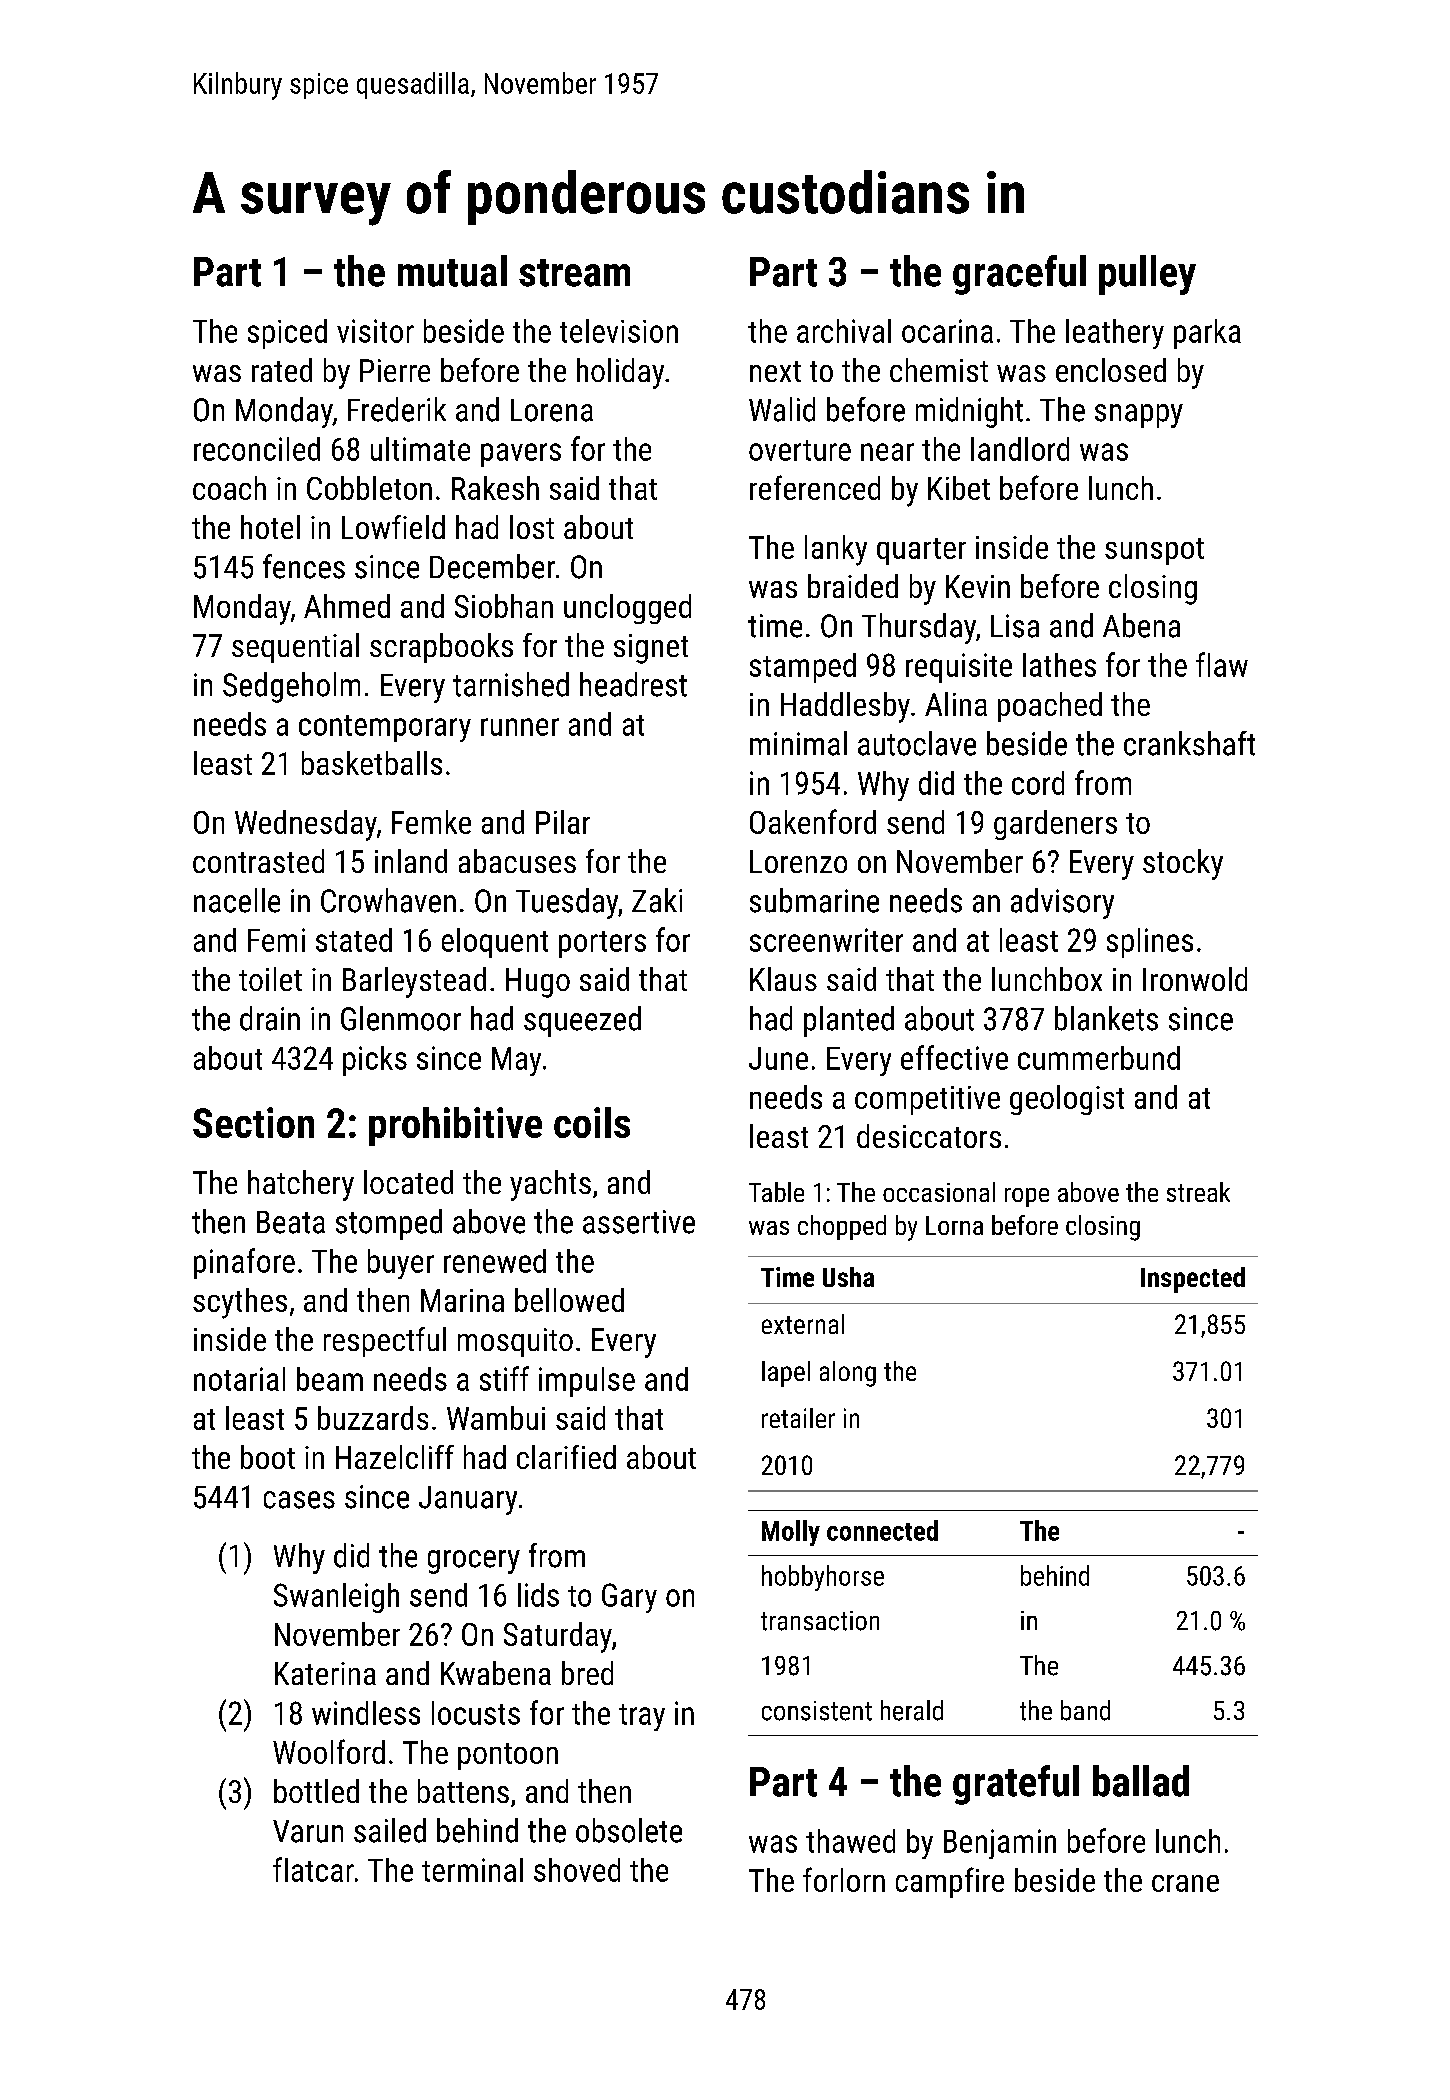 The image size is (1450, 2100). What do you see at coordinates (1189, 743) in the page?
I see `crankshaft` at bounding box center [1189, 743].
